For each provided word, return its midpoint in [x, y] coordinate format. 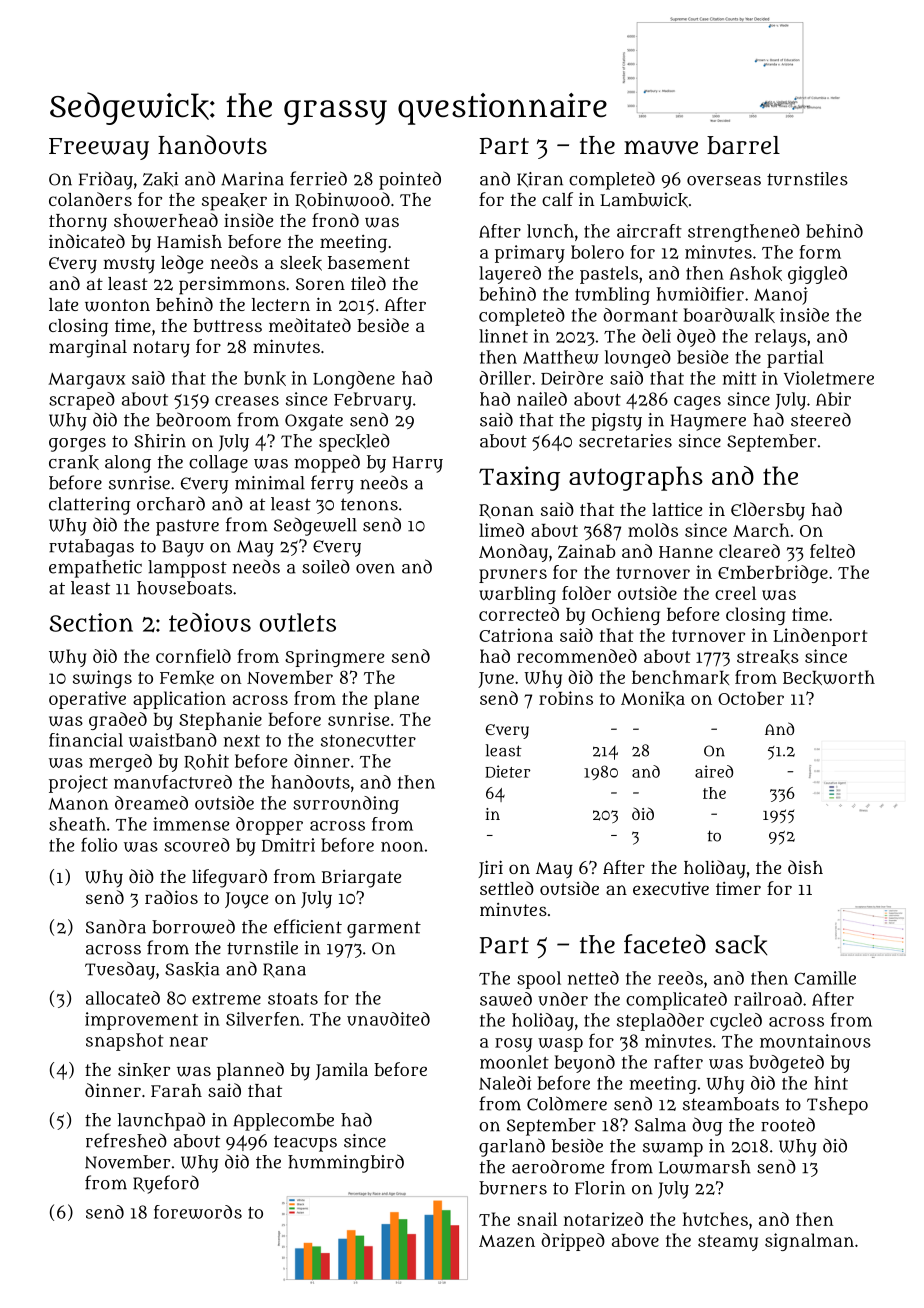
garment [384, 929]
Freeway [99, 149]
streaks [768, 657]
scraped [82, 401]
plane [396, 700]
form [820, 252]
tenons [369, 504]
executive [671, 888]
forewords [198, 1212]
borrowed [193, 926]
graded [118, 721]
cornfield [193, 656]
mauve [661, 147]
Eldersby [768, 511]
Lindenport [820, 637]
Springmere [334, 658]
